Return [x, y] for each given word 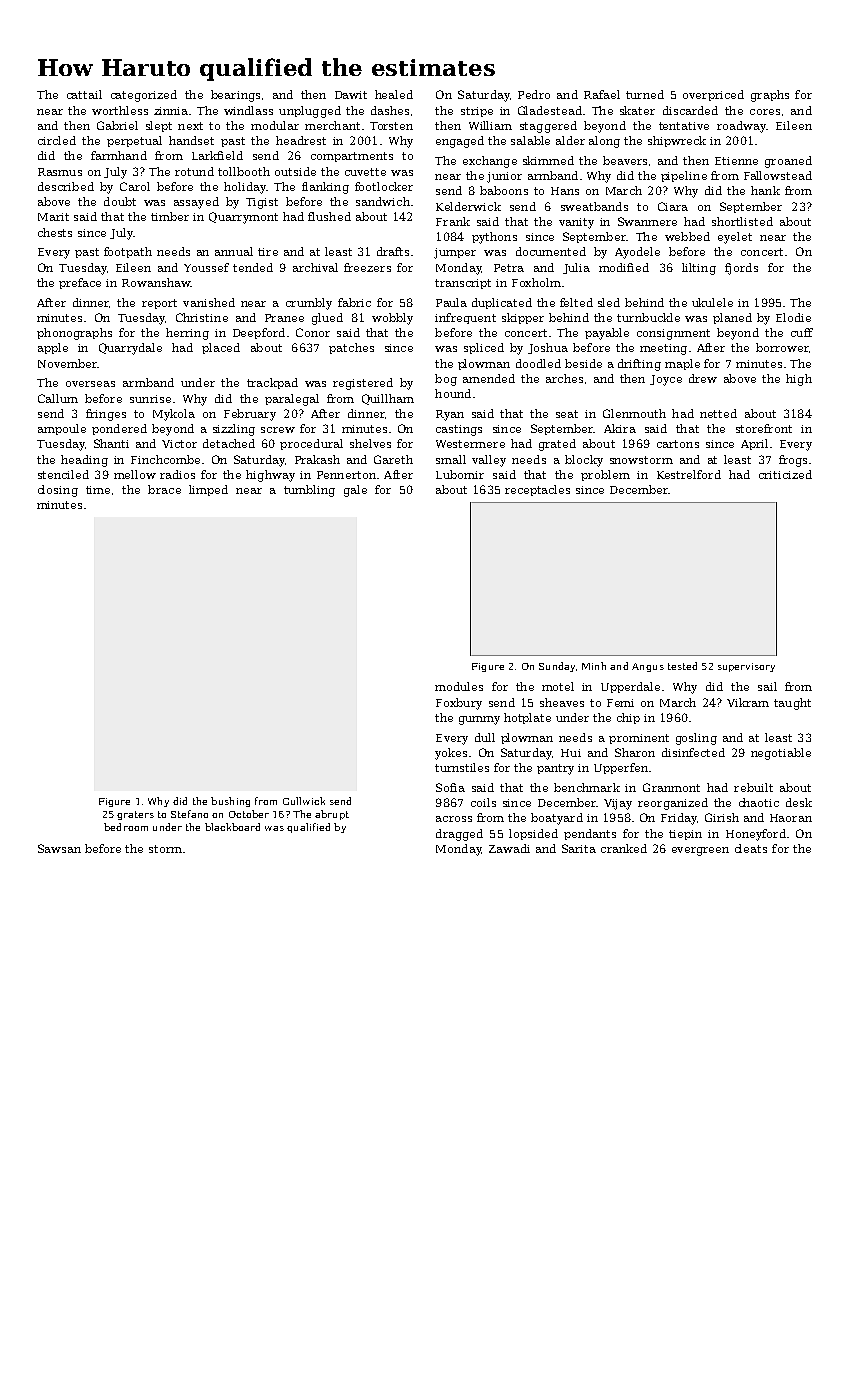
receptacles [537, 490]
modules [459, 686]
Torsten [391, 126]
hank [765, 190]
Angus [648, 667]
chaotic [759, 802]
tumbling [309, 491]
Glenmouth [634, 413]
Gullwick [304, 801]
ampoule [62, 429]
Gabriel [117, 125]
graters [135, 815]
